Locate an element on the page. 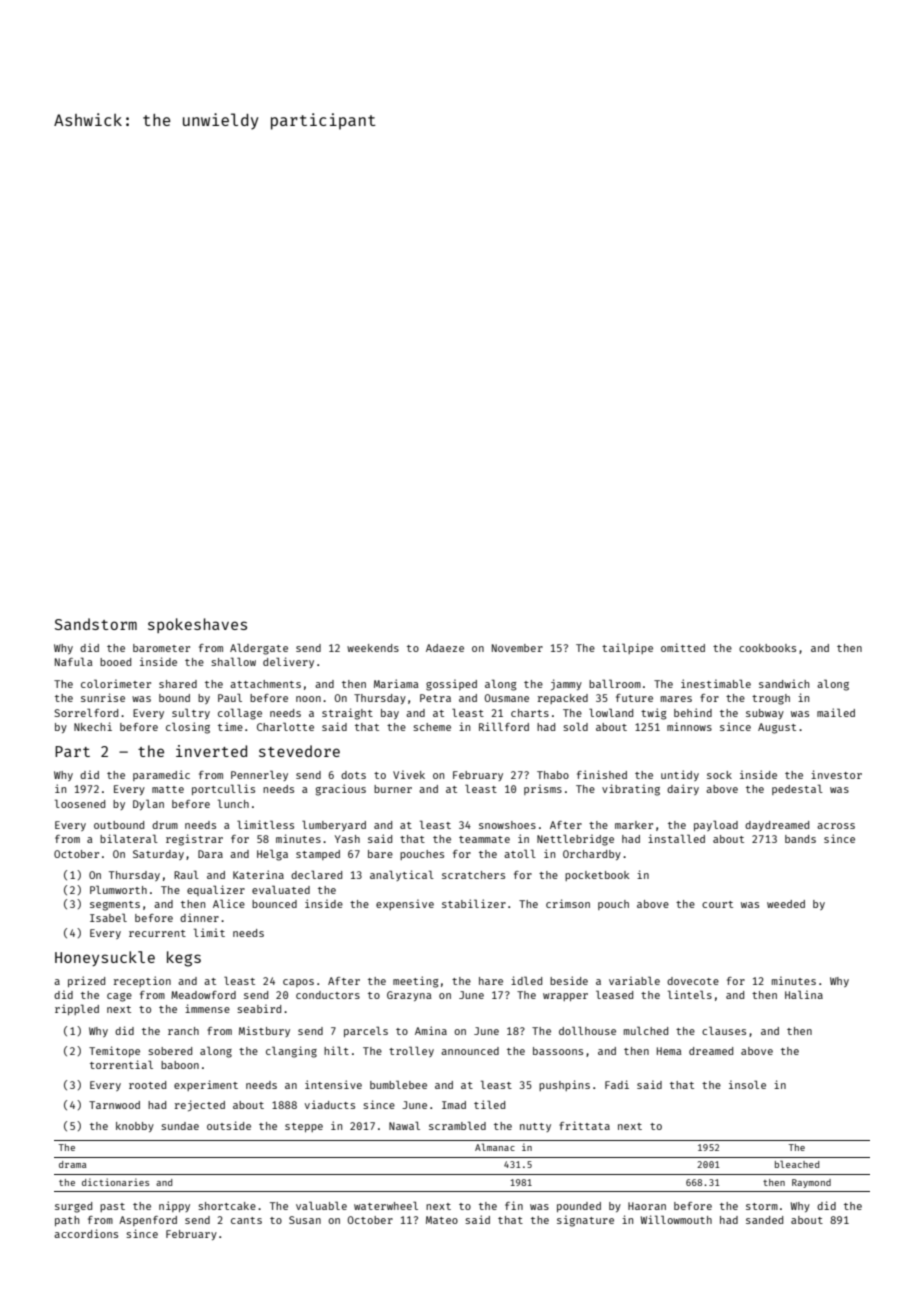  outside is located at coordinates (229, 1125).
